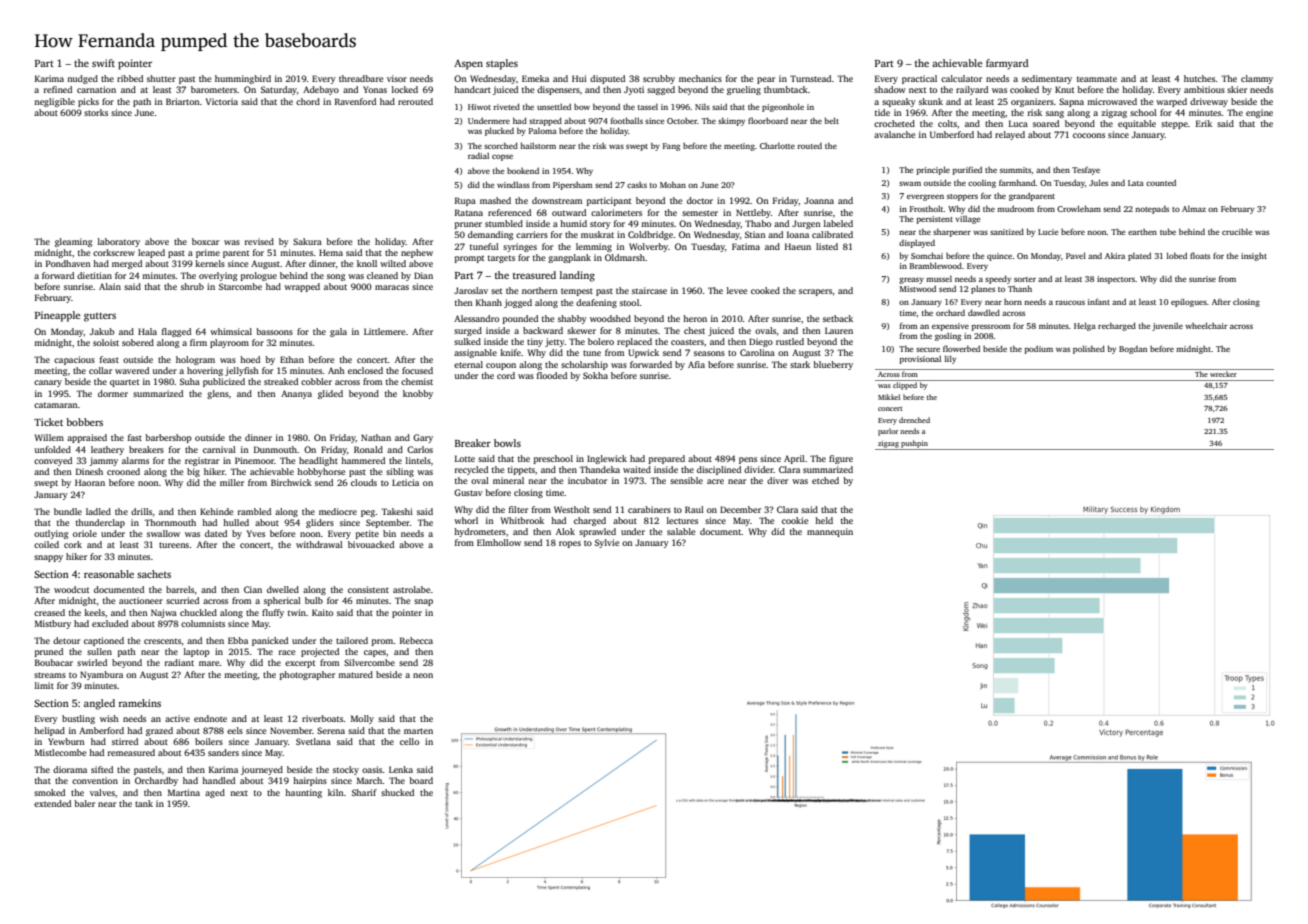  I want to click on casks, so click(637, 185).
